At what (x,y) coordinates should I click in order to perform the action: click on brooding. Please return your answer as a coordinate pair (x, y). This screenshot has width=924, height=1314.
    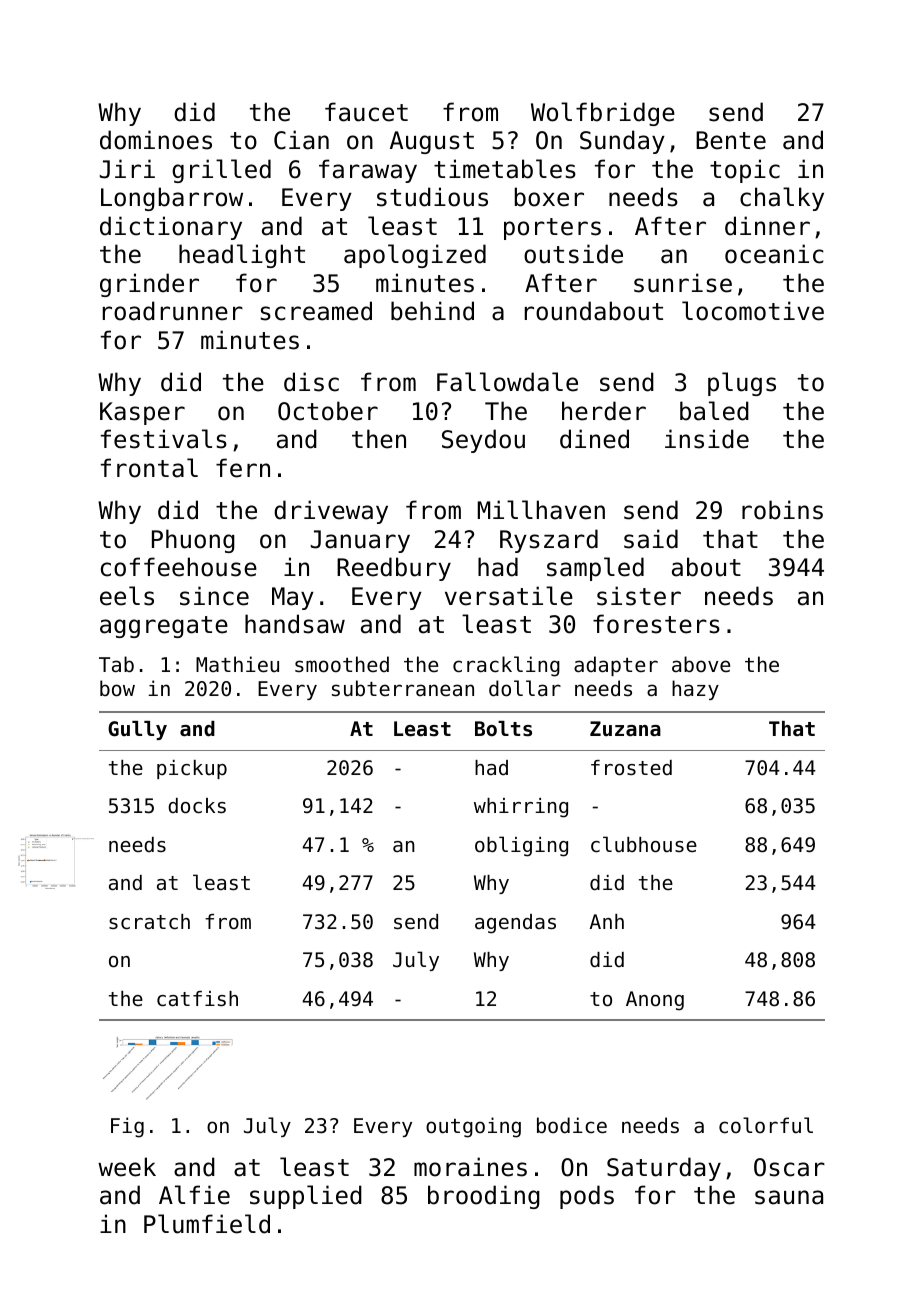
    Looking at the image, I should click on (484, 1197).
